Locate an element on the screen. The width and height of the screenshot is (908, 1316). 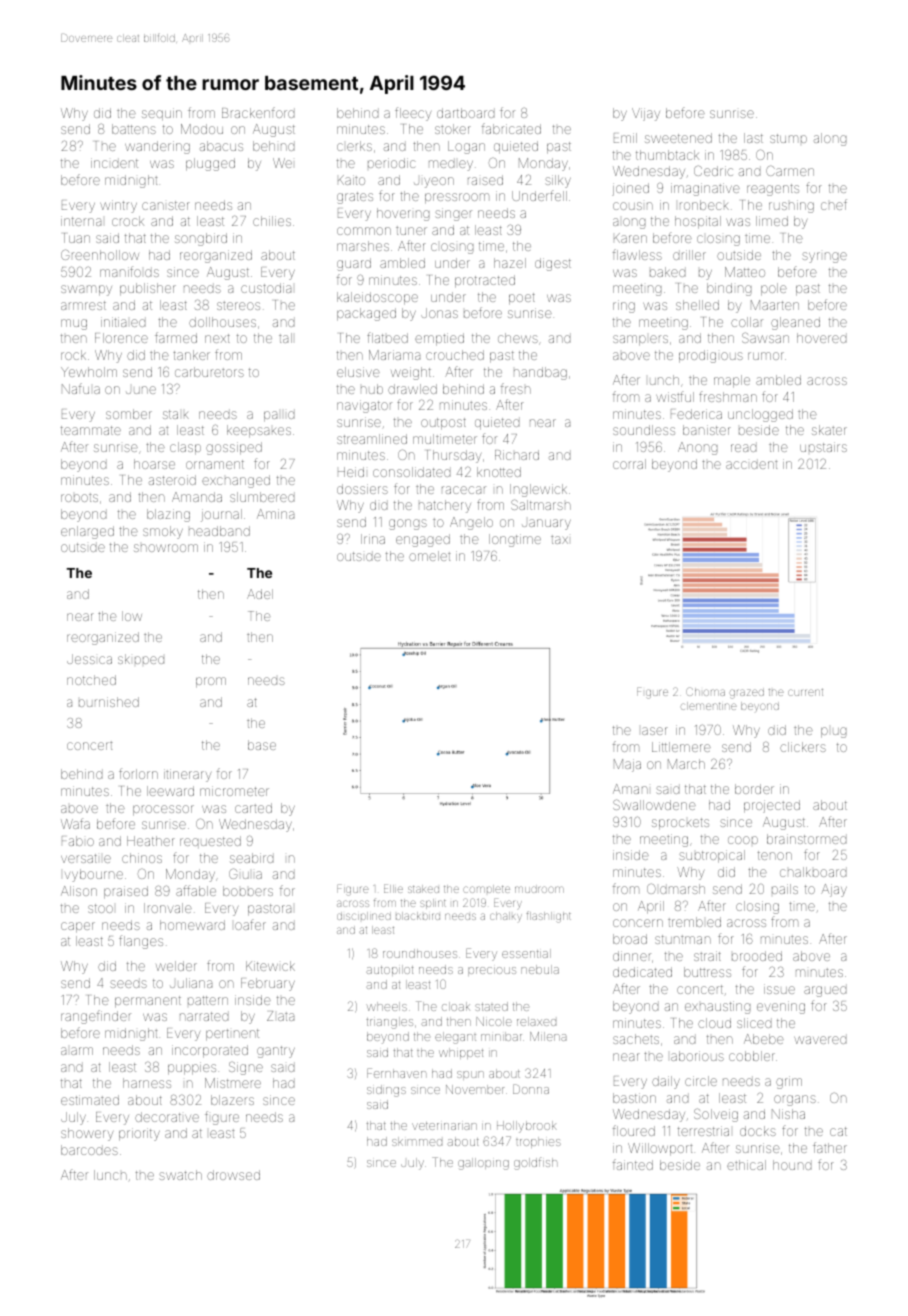
Matteo is located at coordinates (745, 272).
